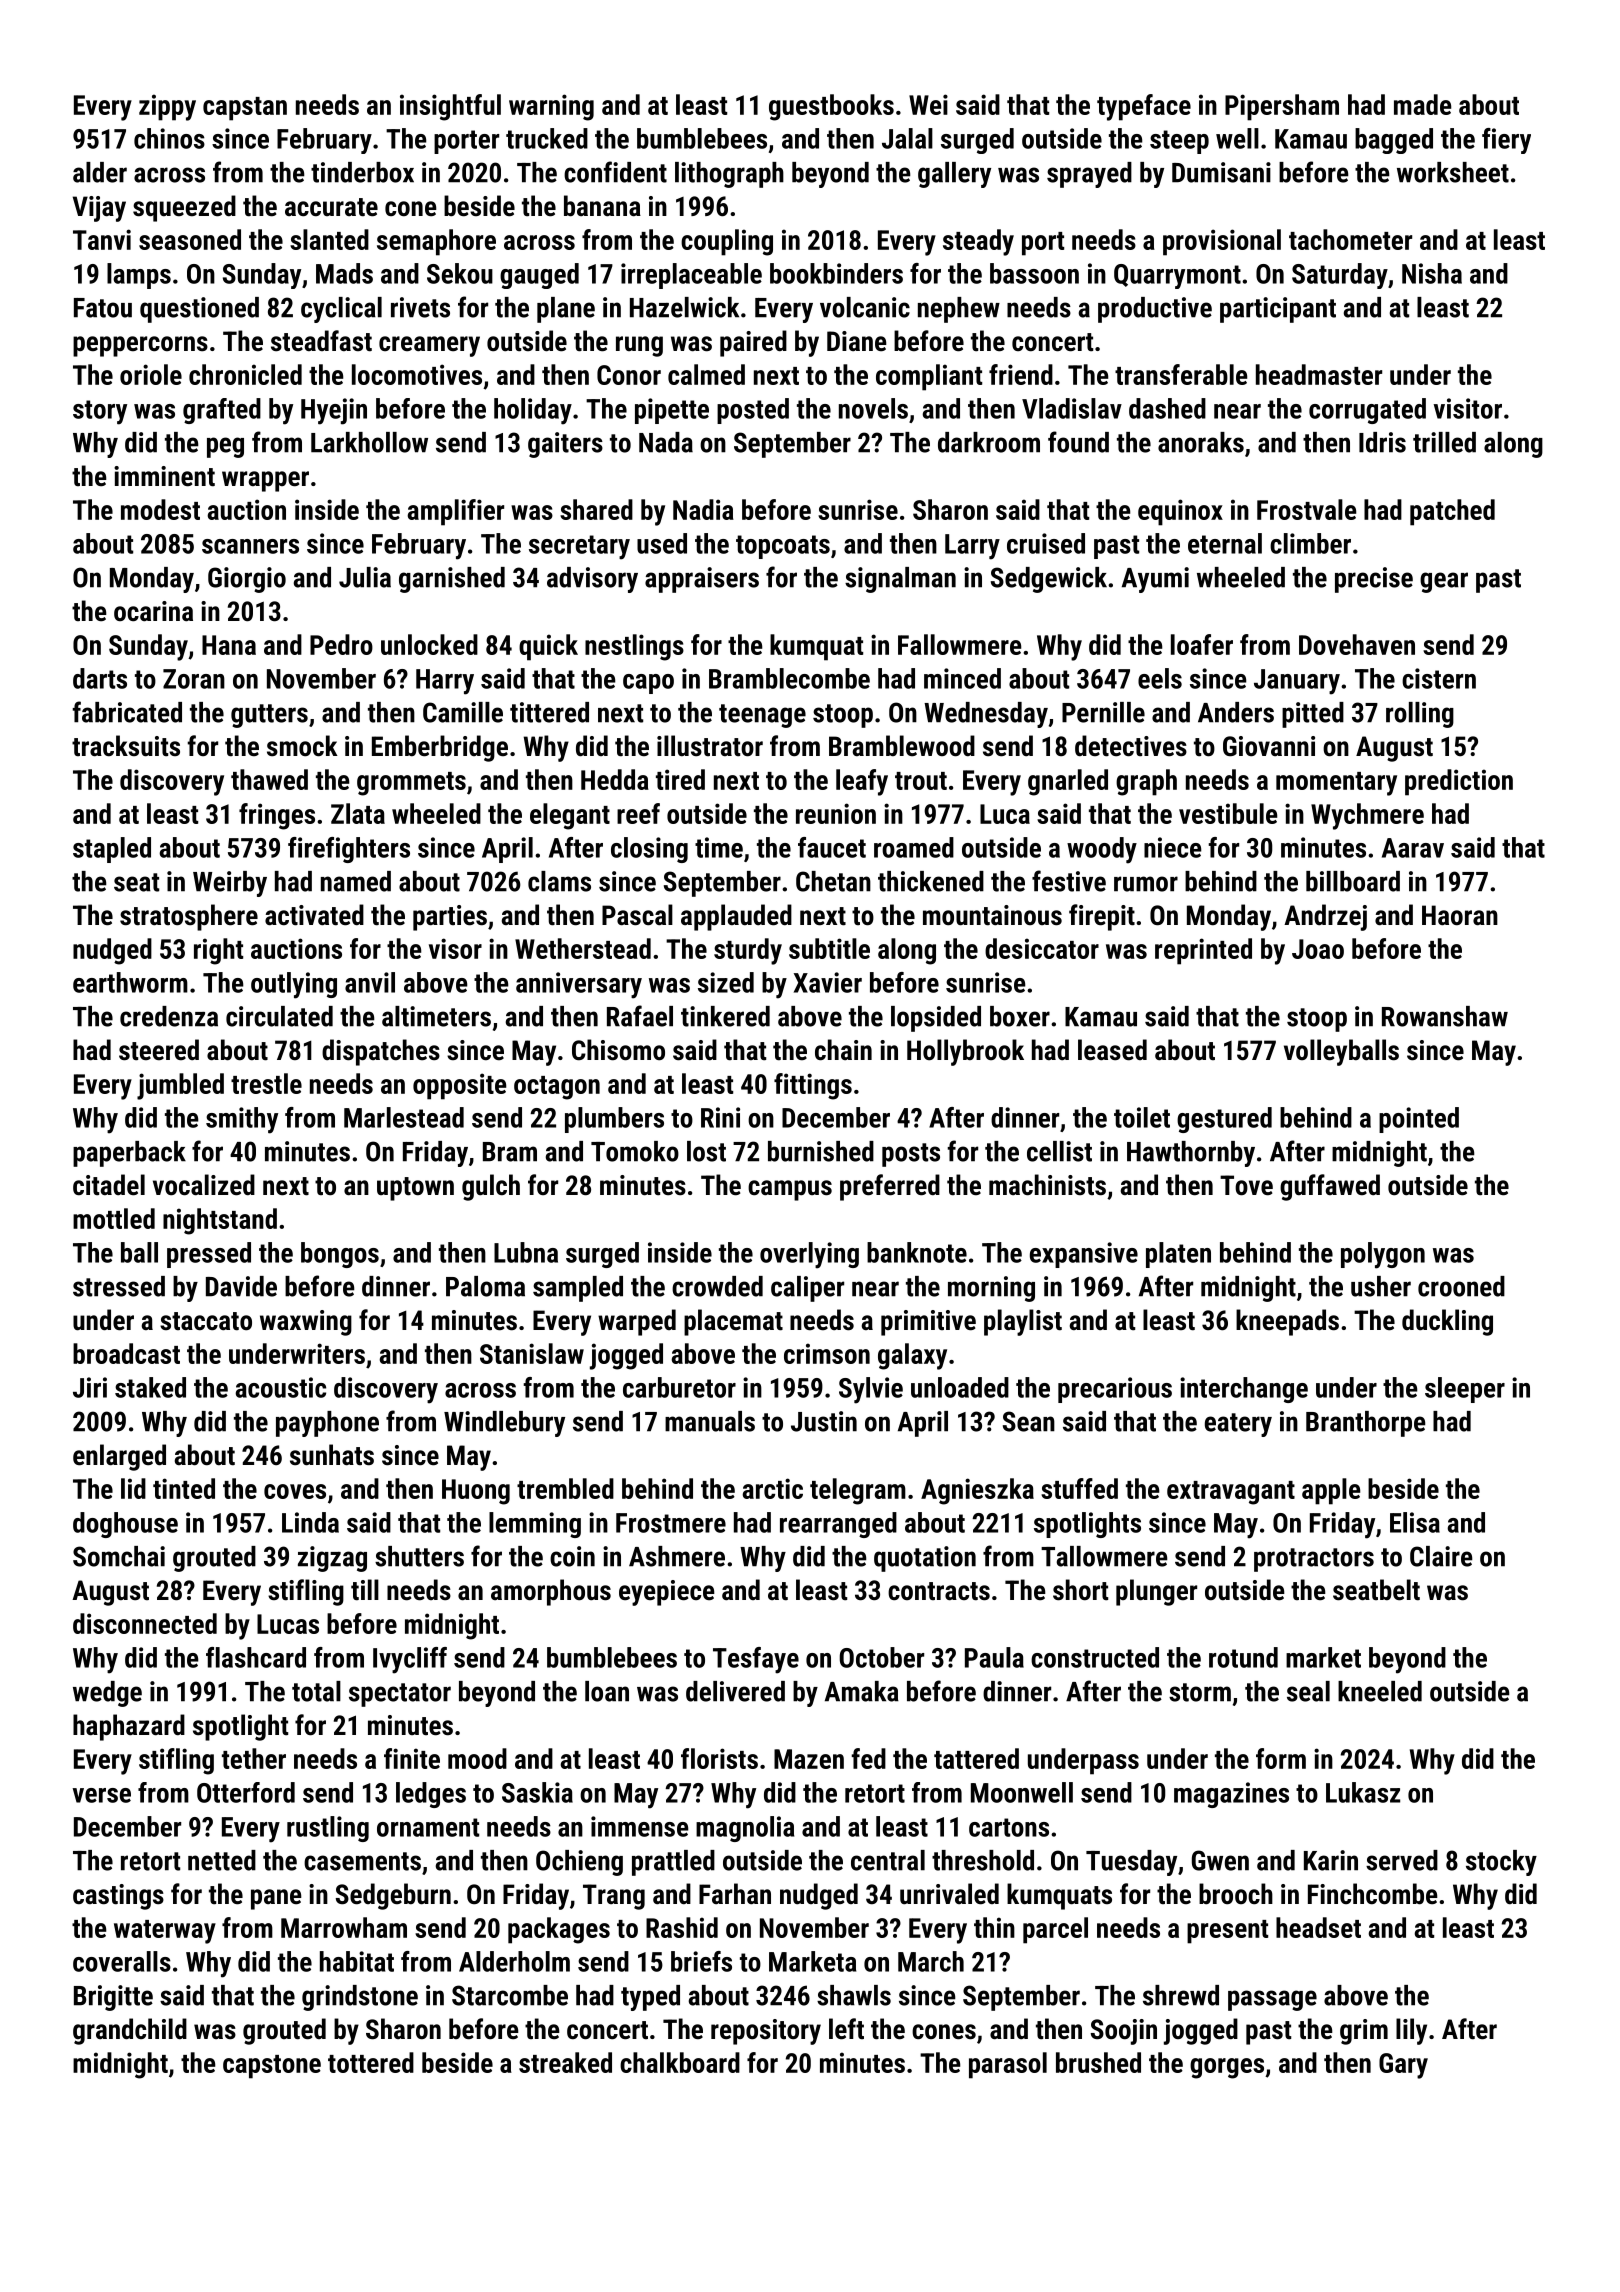 This document has height=2292, width=1620. I want to click on Rafael, so click(640, 1016).
